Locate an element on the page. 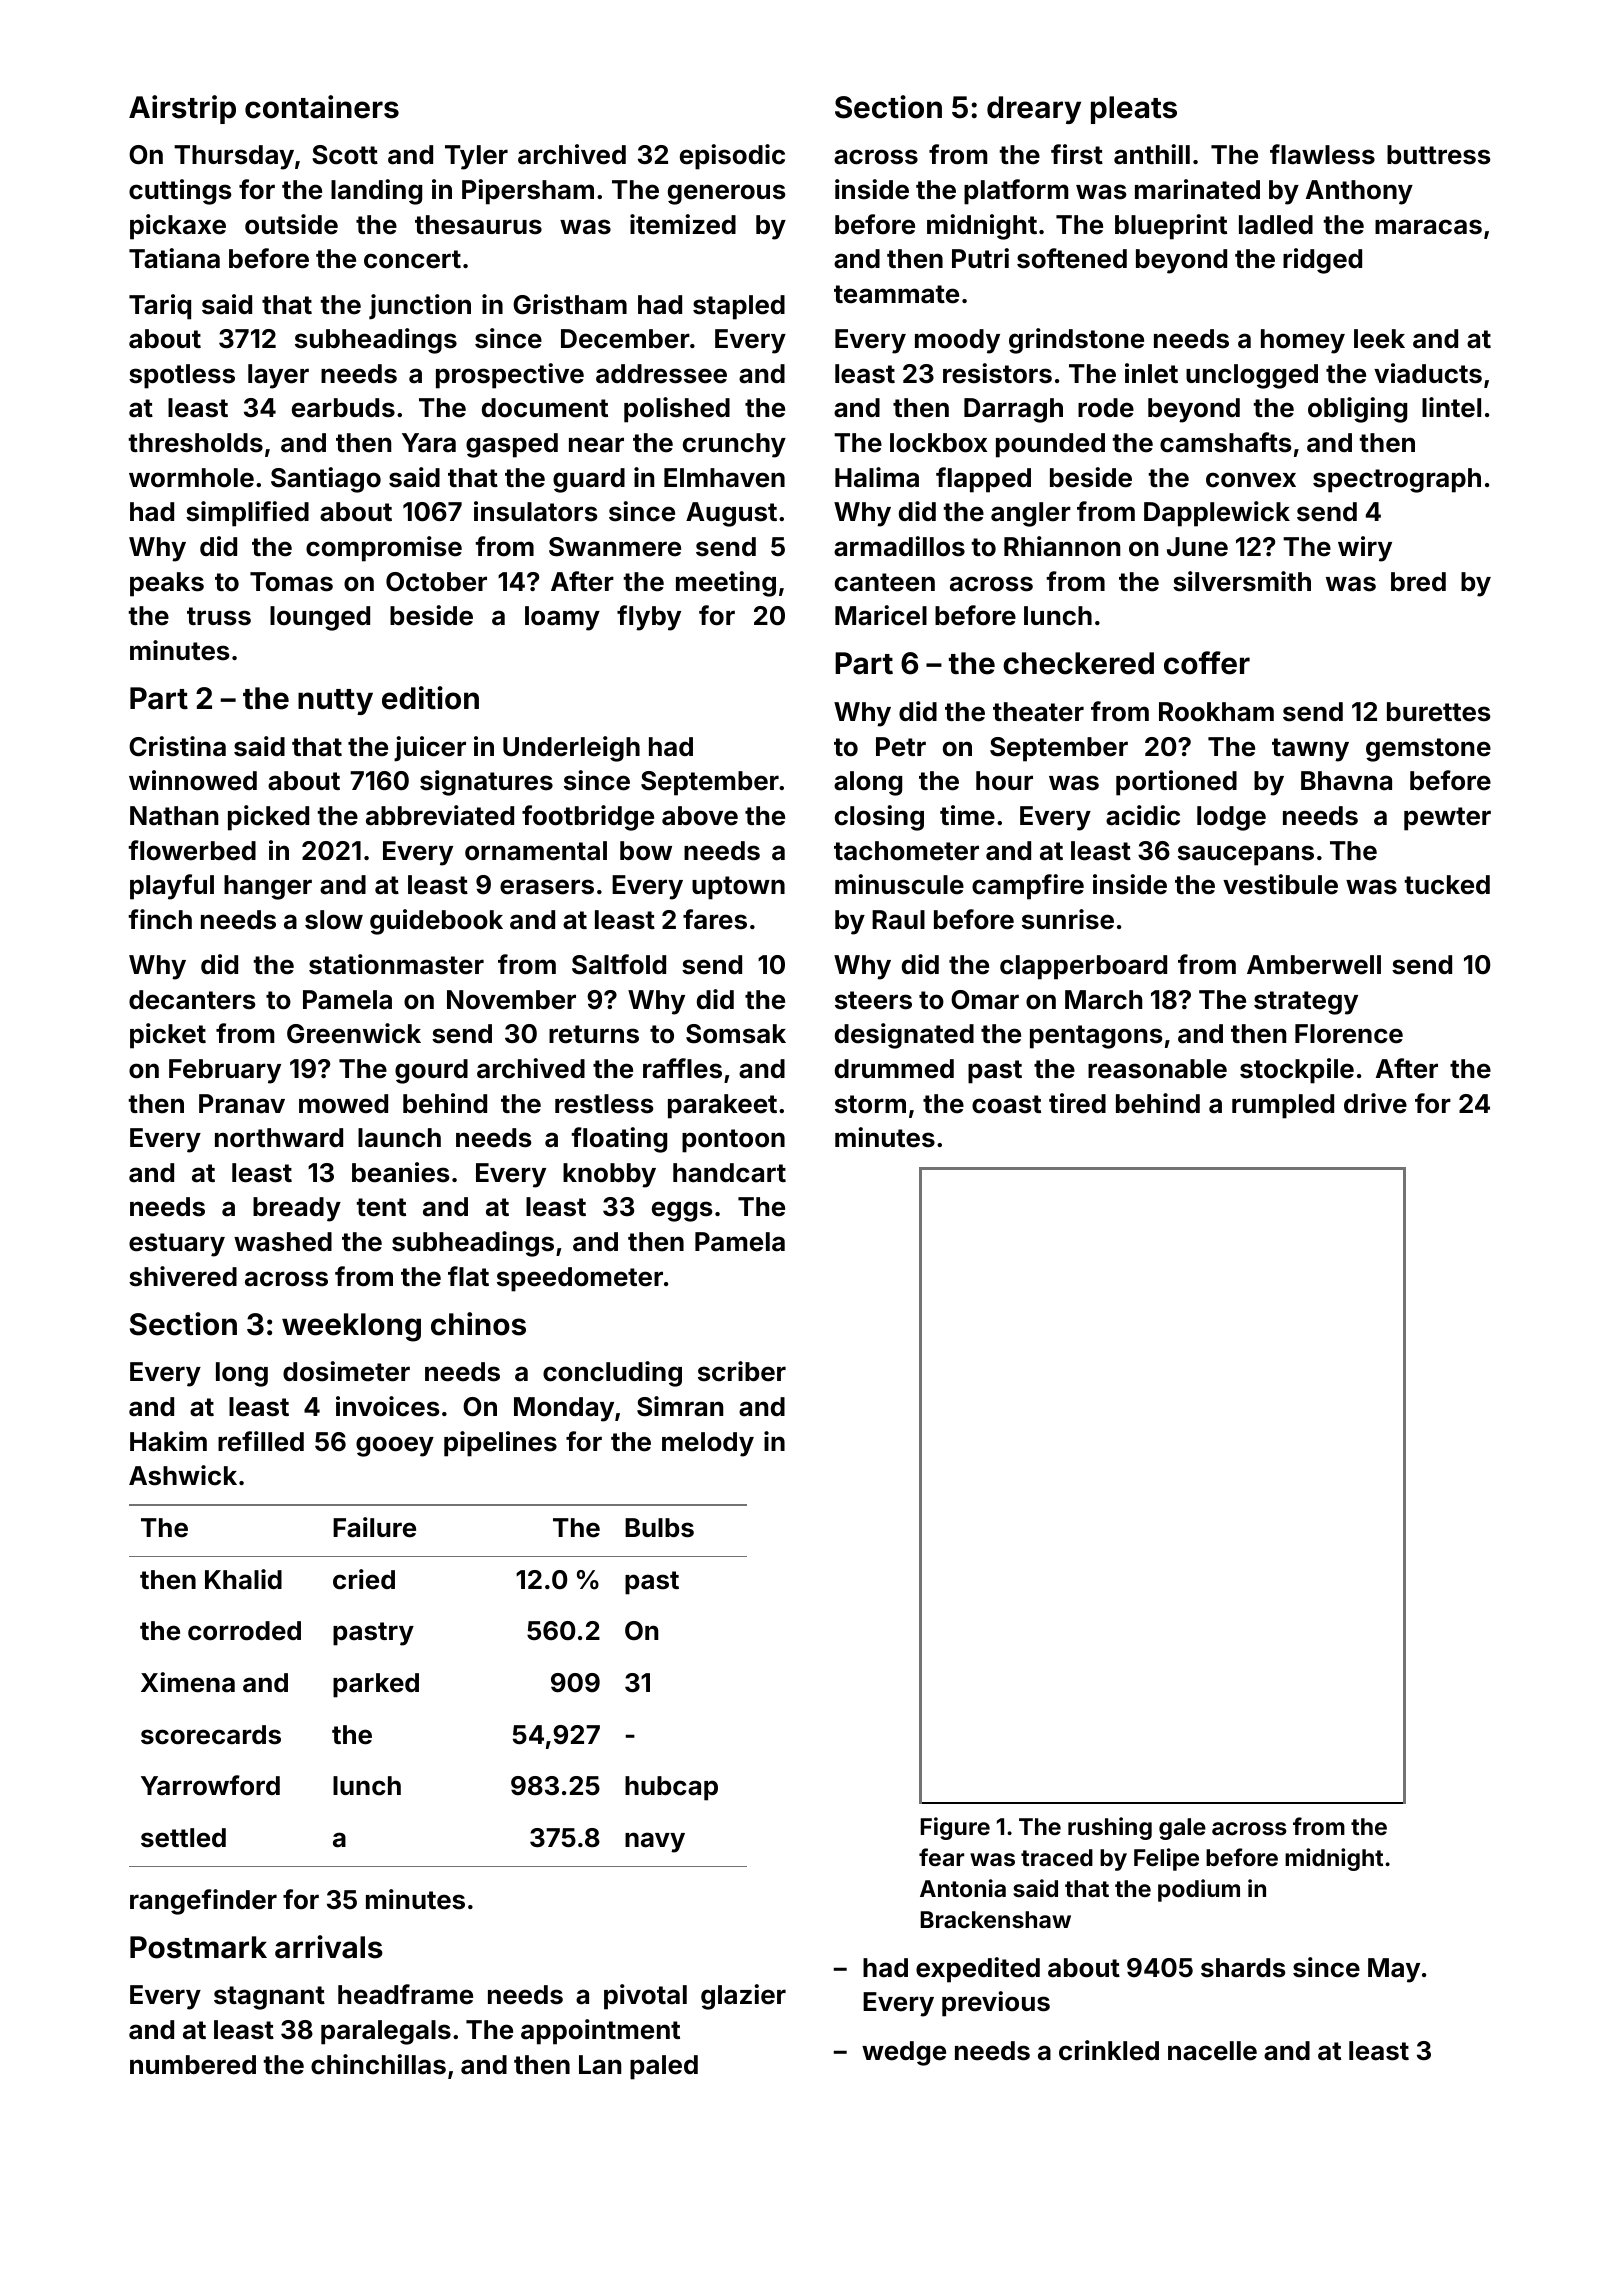 The width and height of the image is (1620, 2292). Tyler is located at coordinates (476, 157).
